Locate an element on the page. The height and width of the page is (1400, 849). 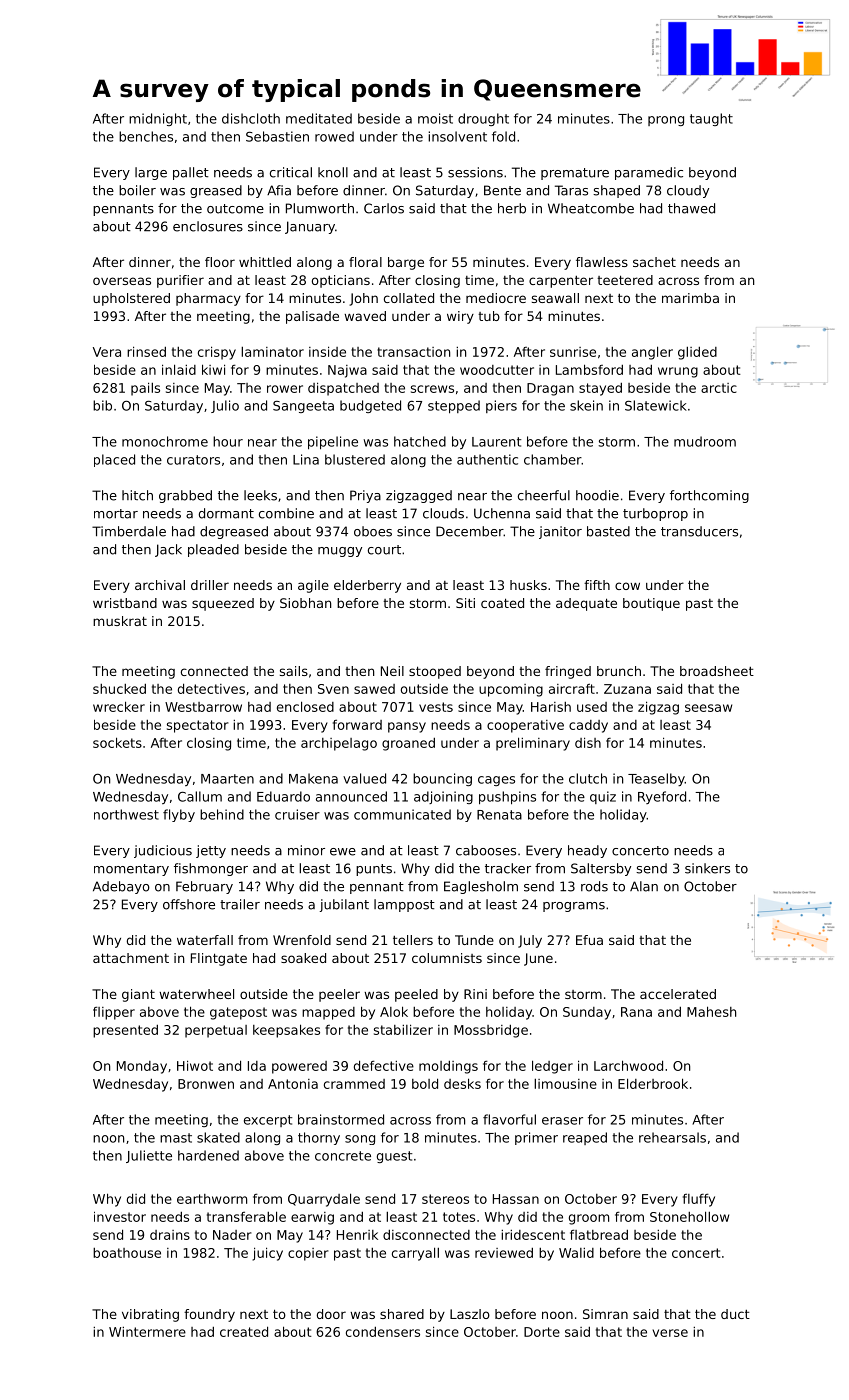
prong is located at coordinates (666, 121).
